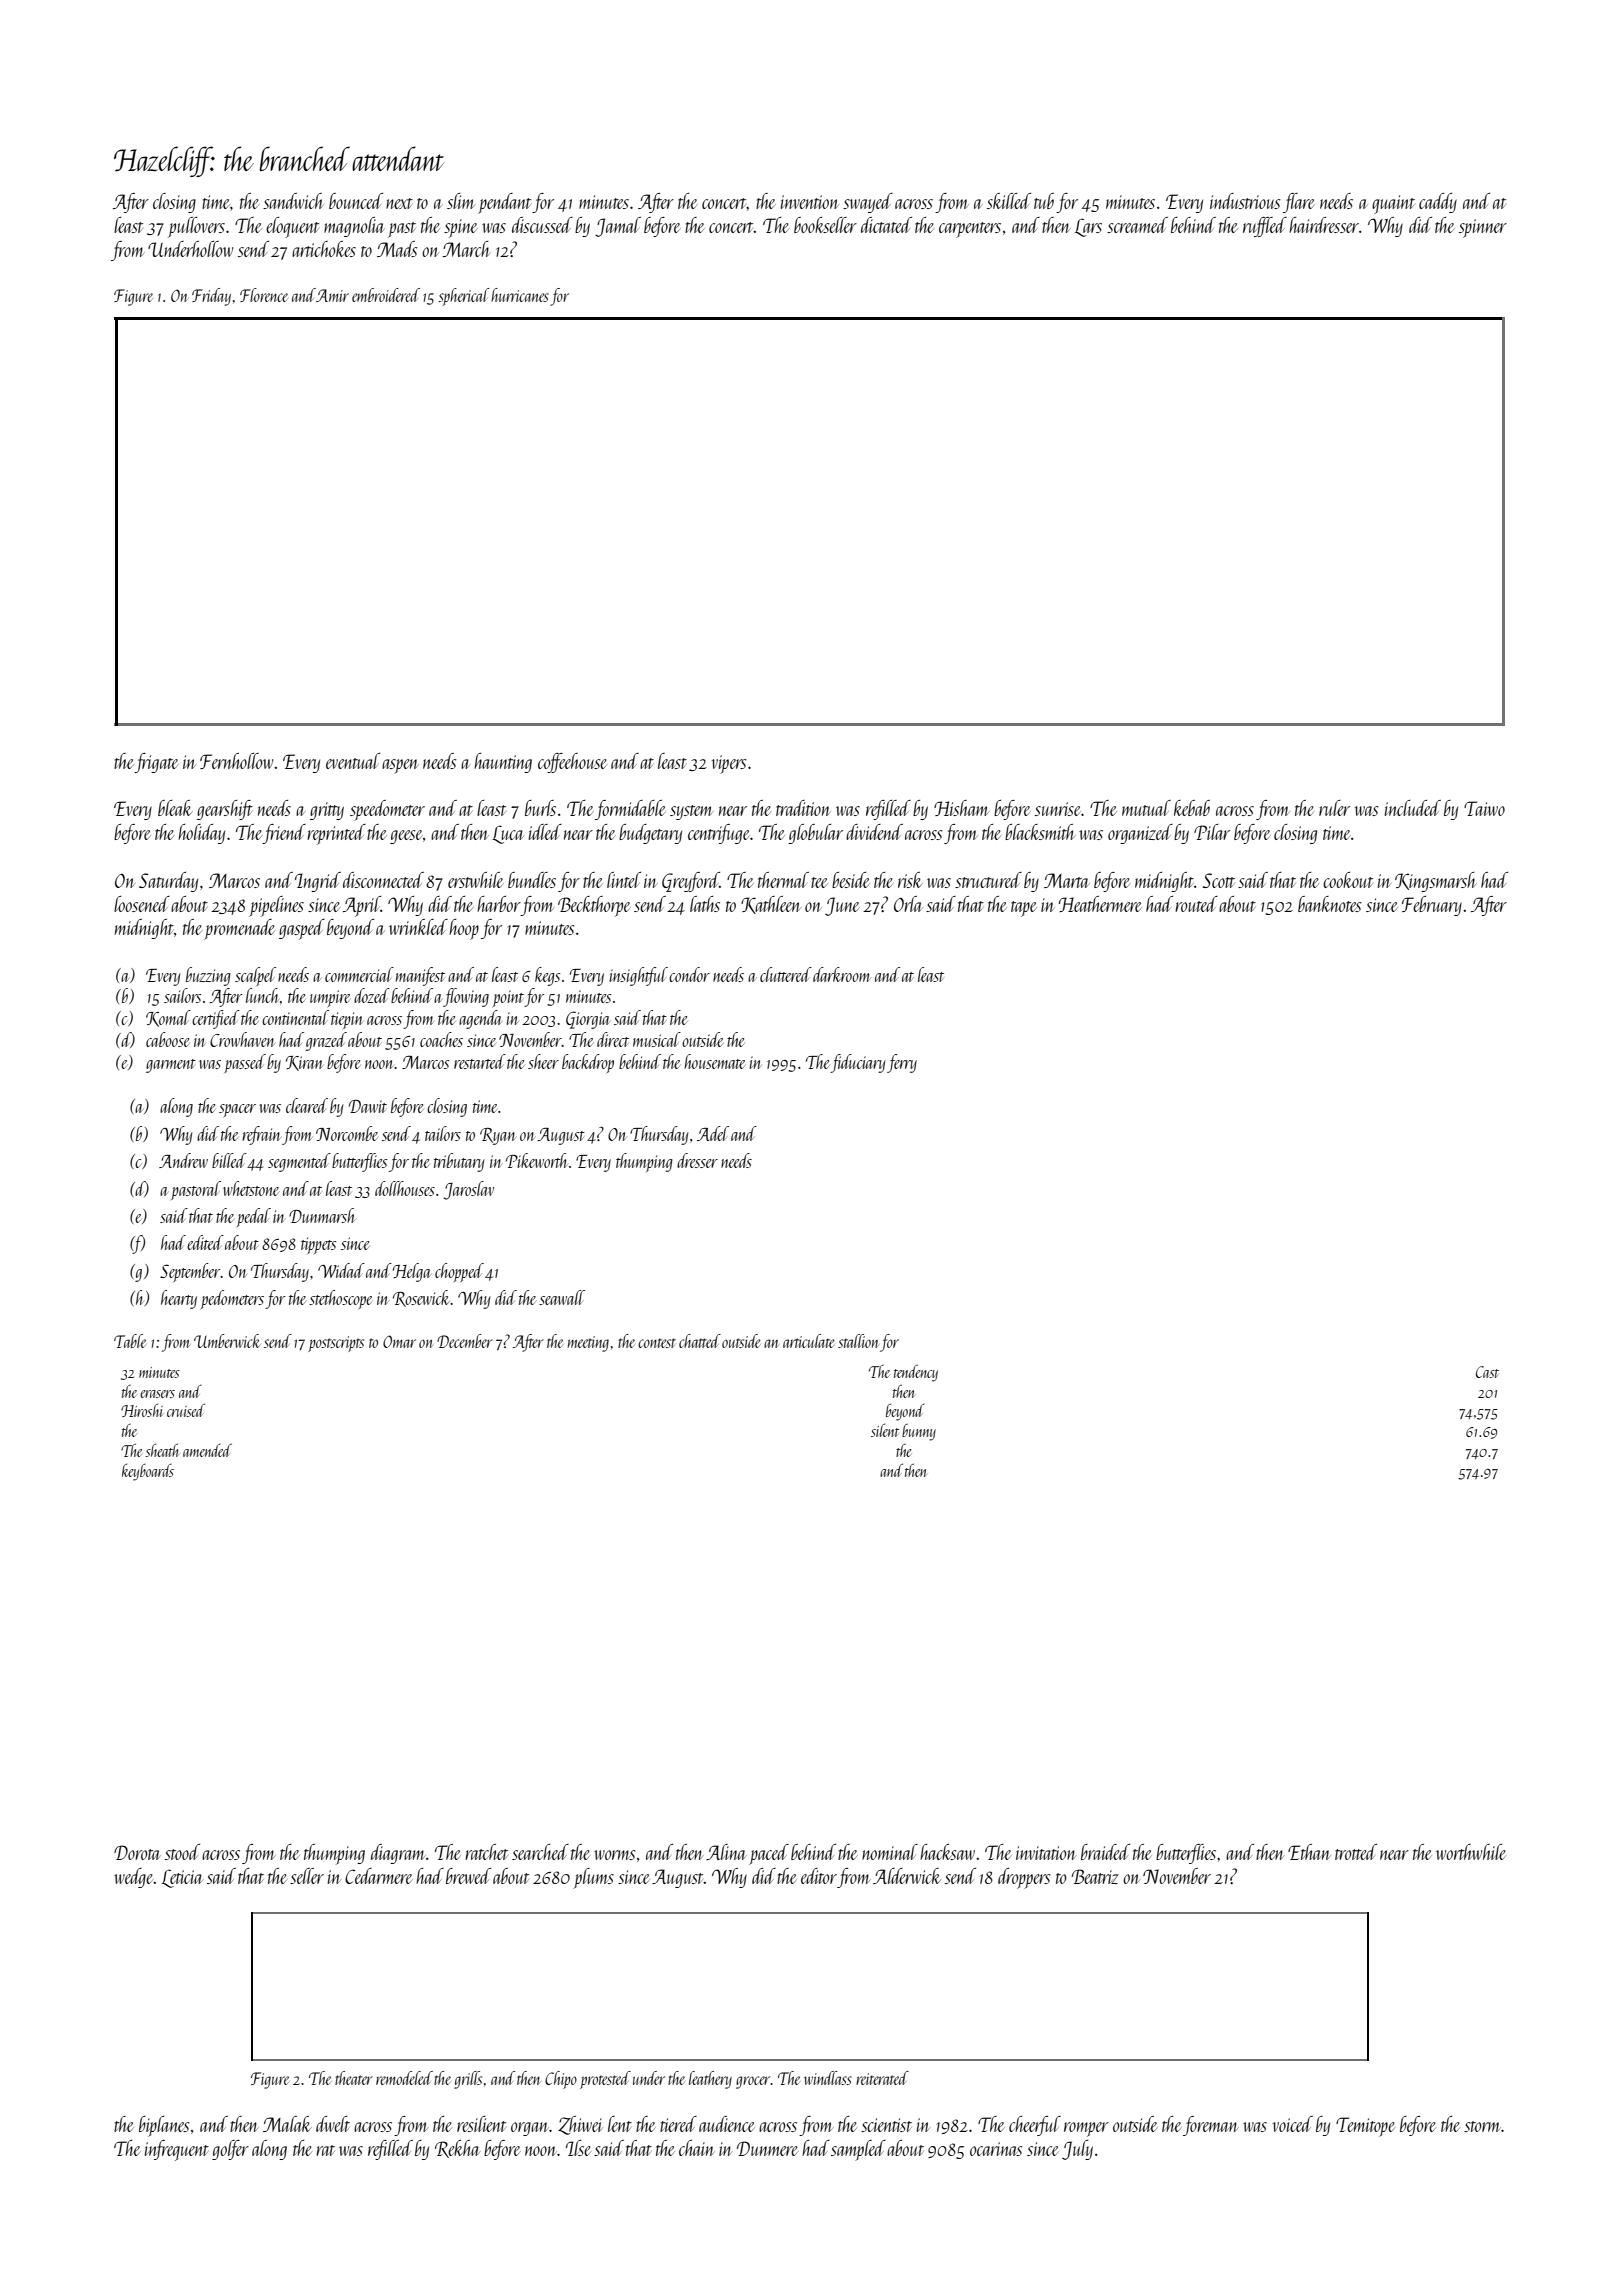 Image resolution: width=1620 pixels, height=2292 pixels. What do you see at coordinates (1484, 808) in the page?
I see `Taiwo` at bounding box center [1484, 808].
